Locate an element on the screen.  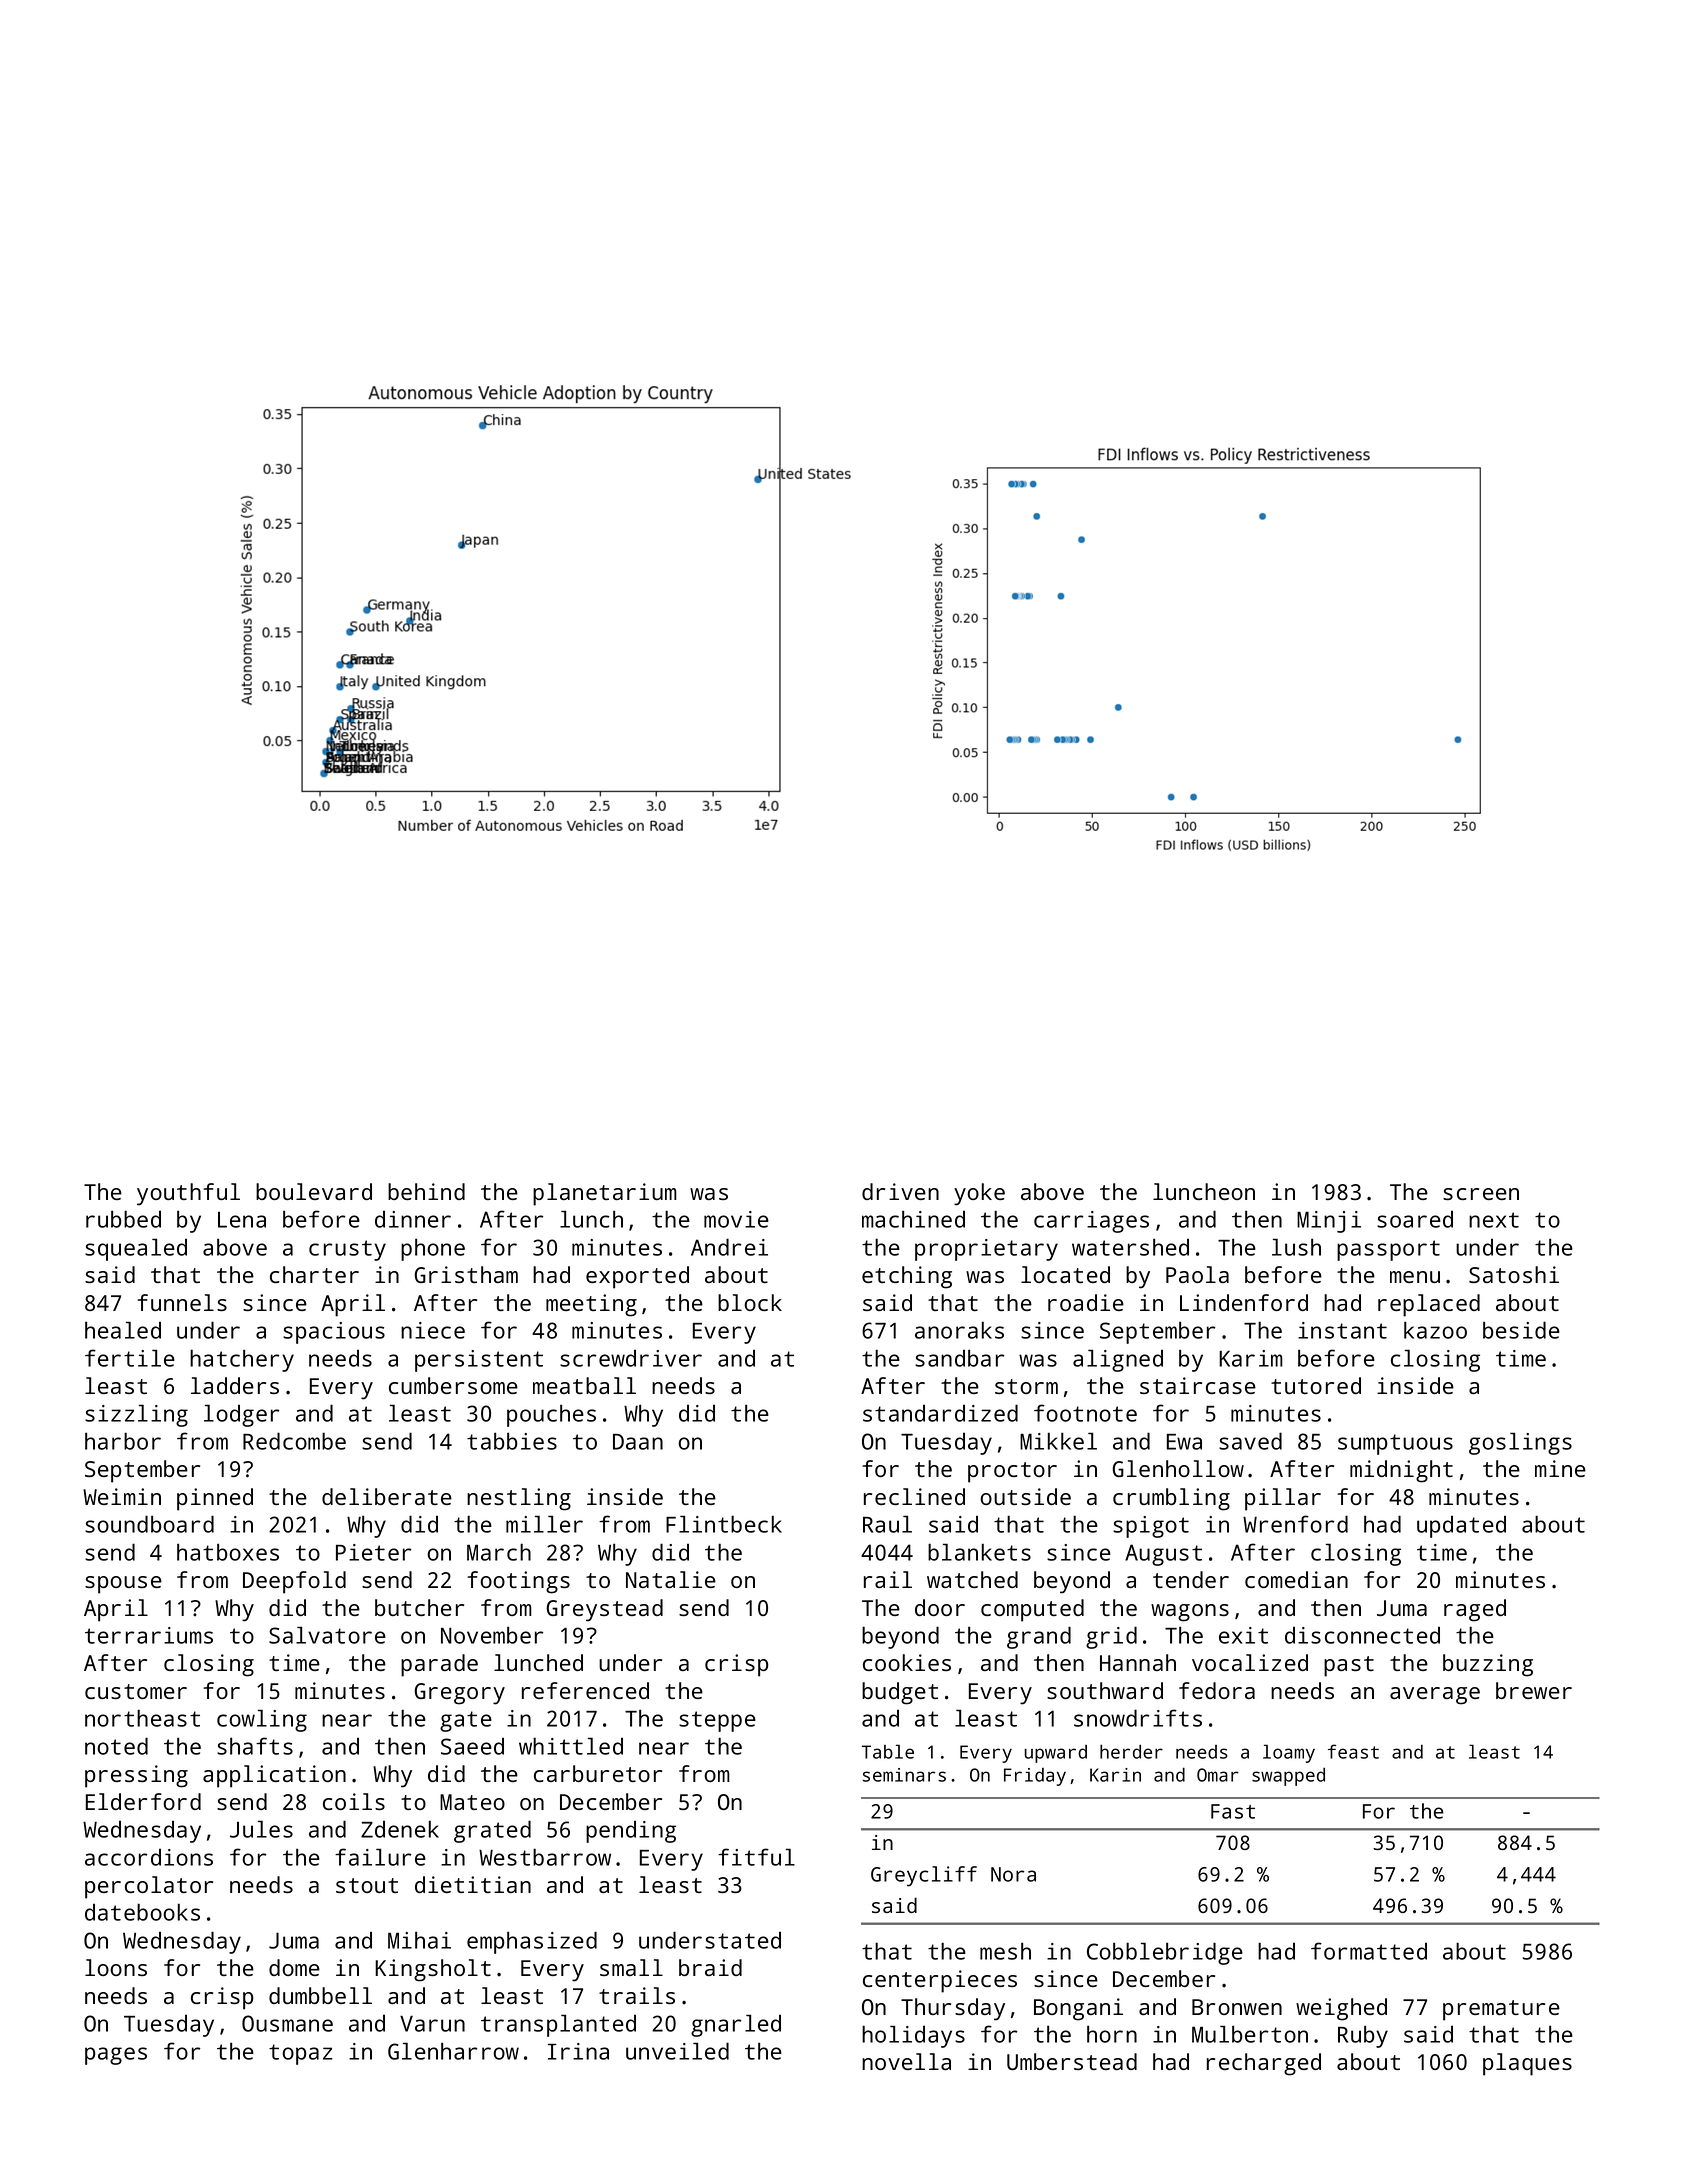
Karin is located at coordinates (1115, 1775).
